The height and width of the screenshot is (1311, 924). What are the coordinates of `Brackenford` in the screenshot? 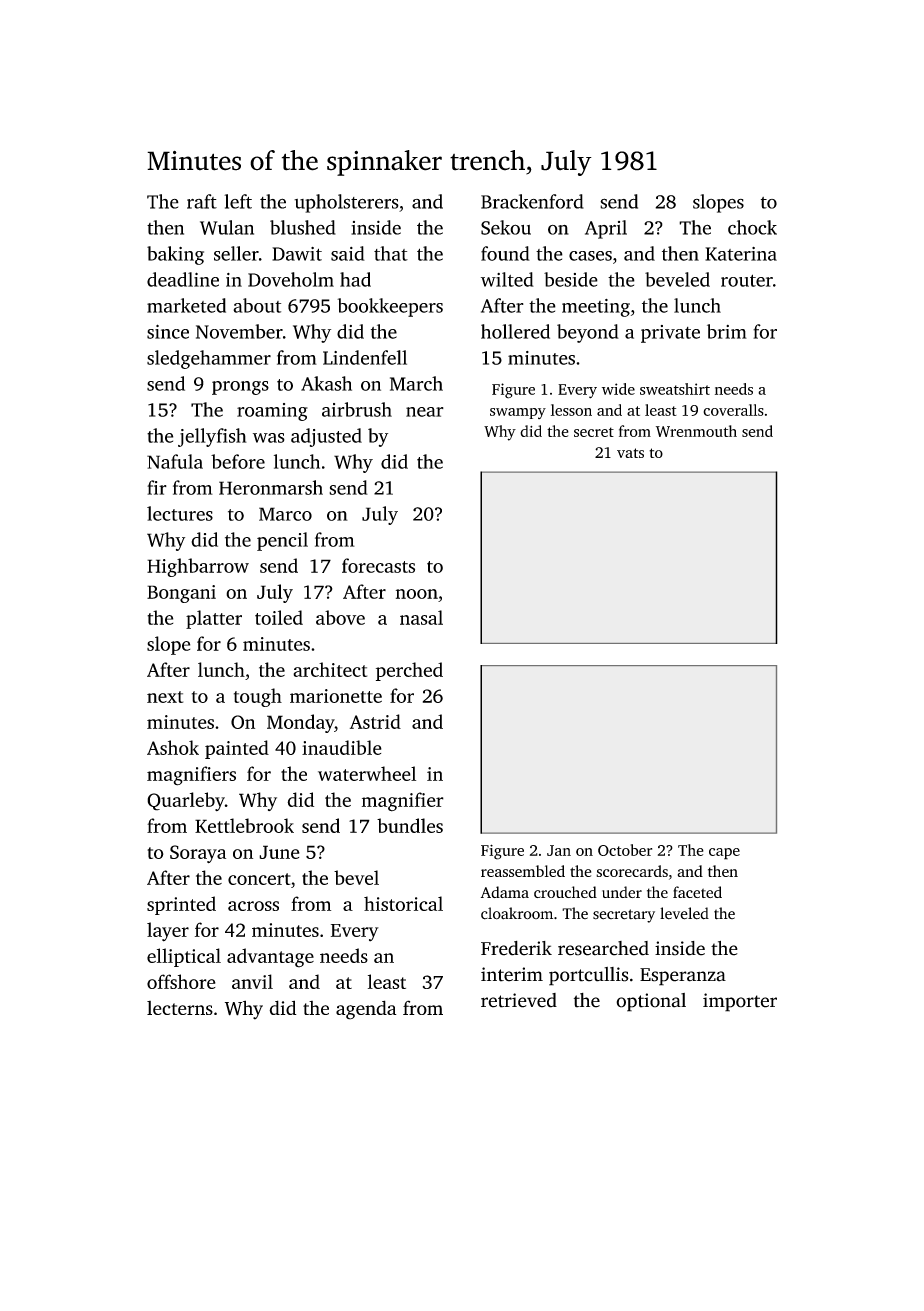 It's located at (532, 201).
